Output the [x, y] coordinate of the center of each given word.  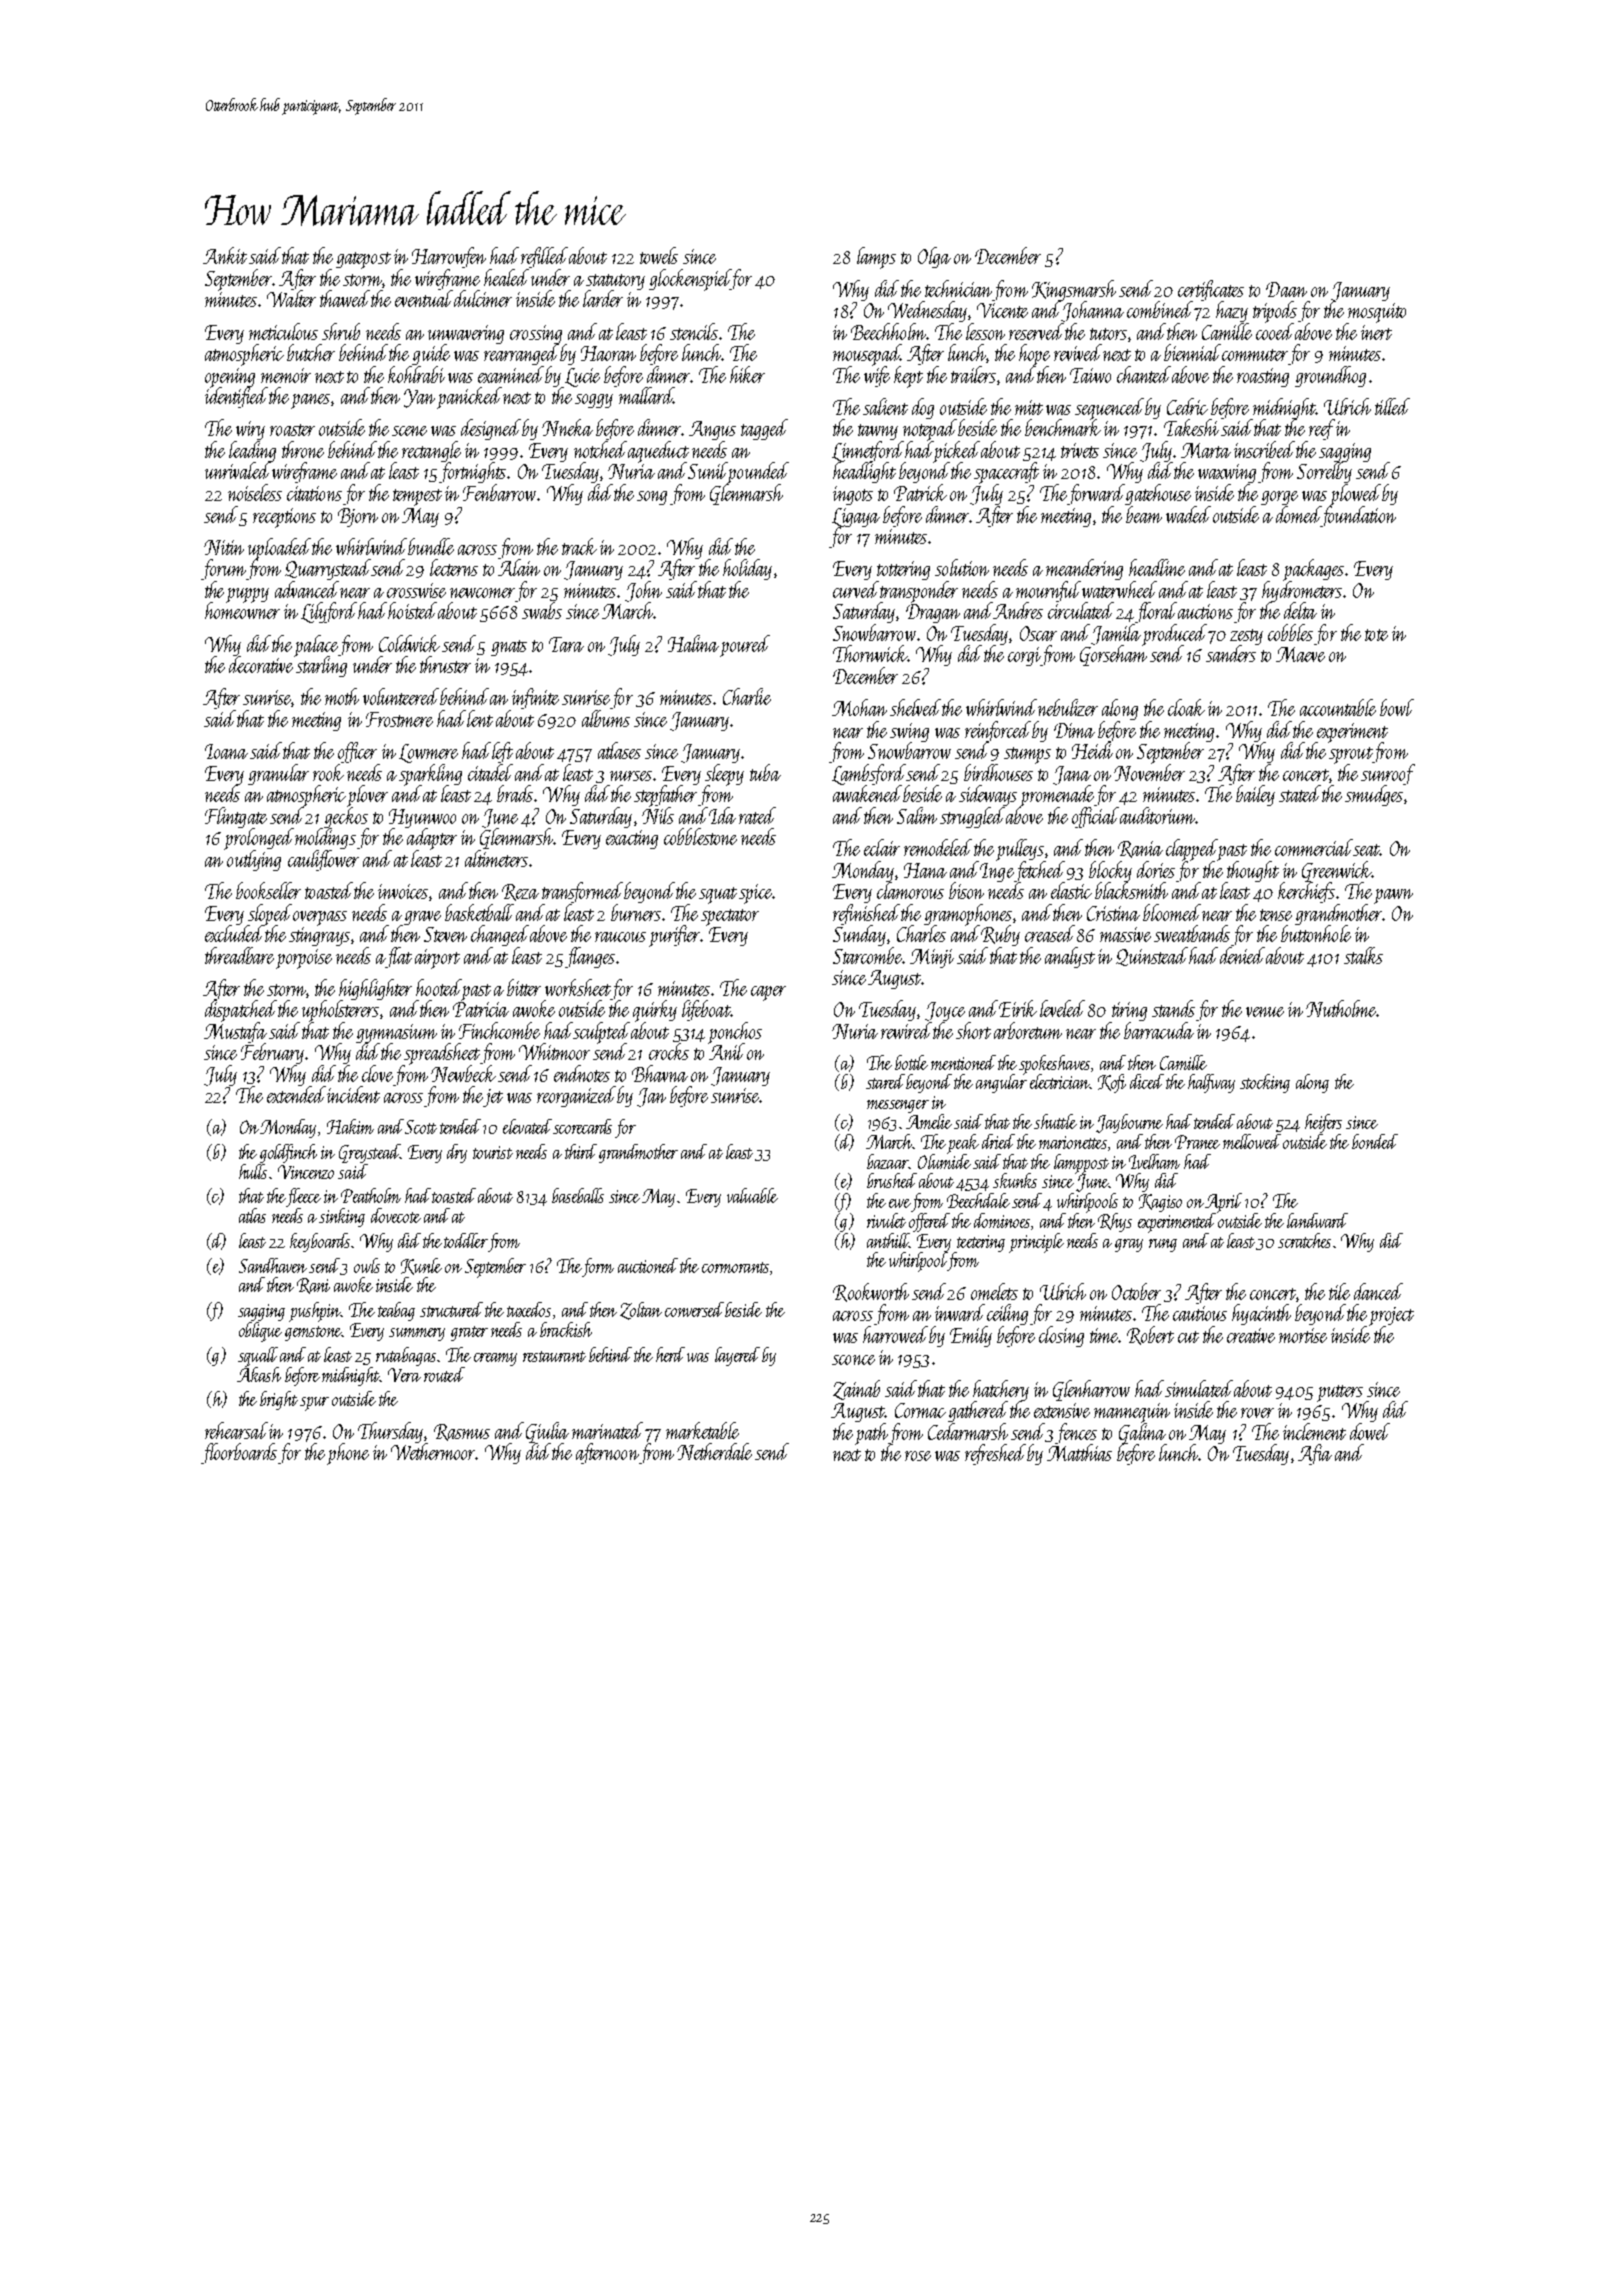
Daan [1286, 289]
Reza [520, 892]
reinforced [998, 731]
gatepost [363, 260]
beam [1144, 514]
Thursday [390, 1432]
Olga [934, 257]
